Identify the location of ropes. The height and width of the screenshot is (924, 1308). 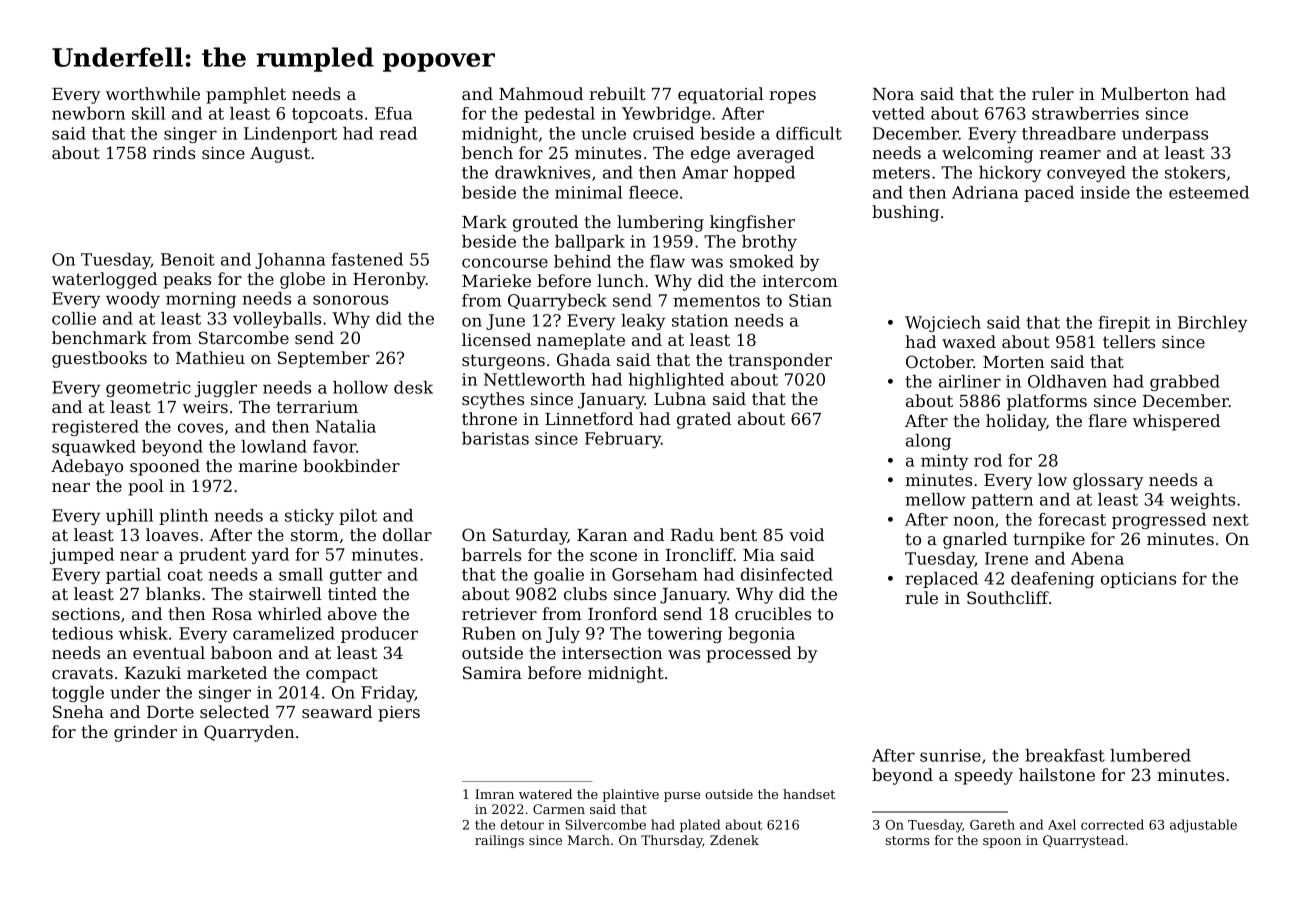
(792, 97).
